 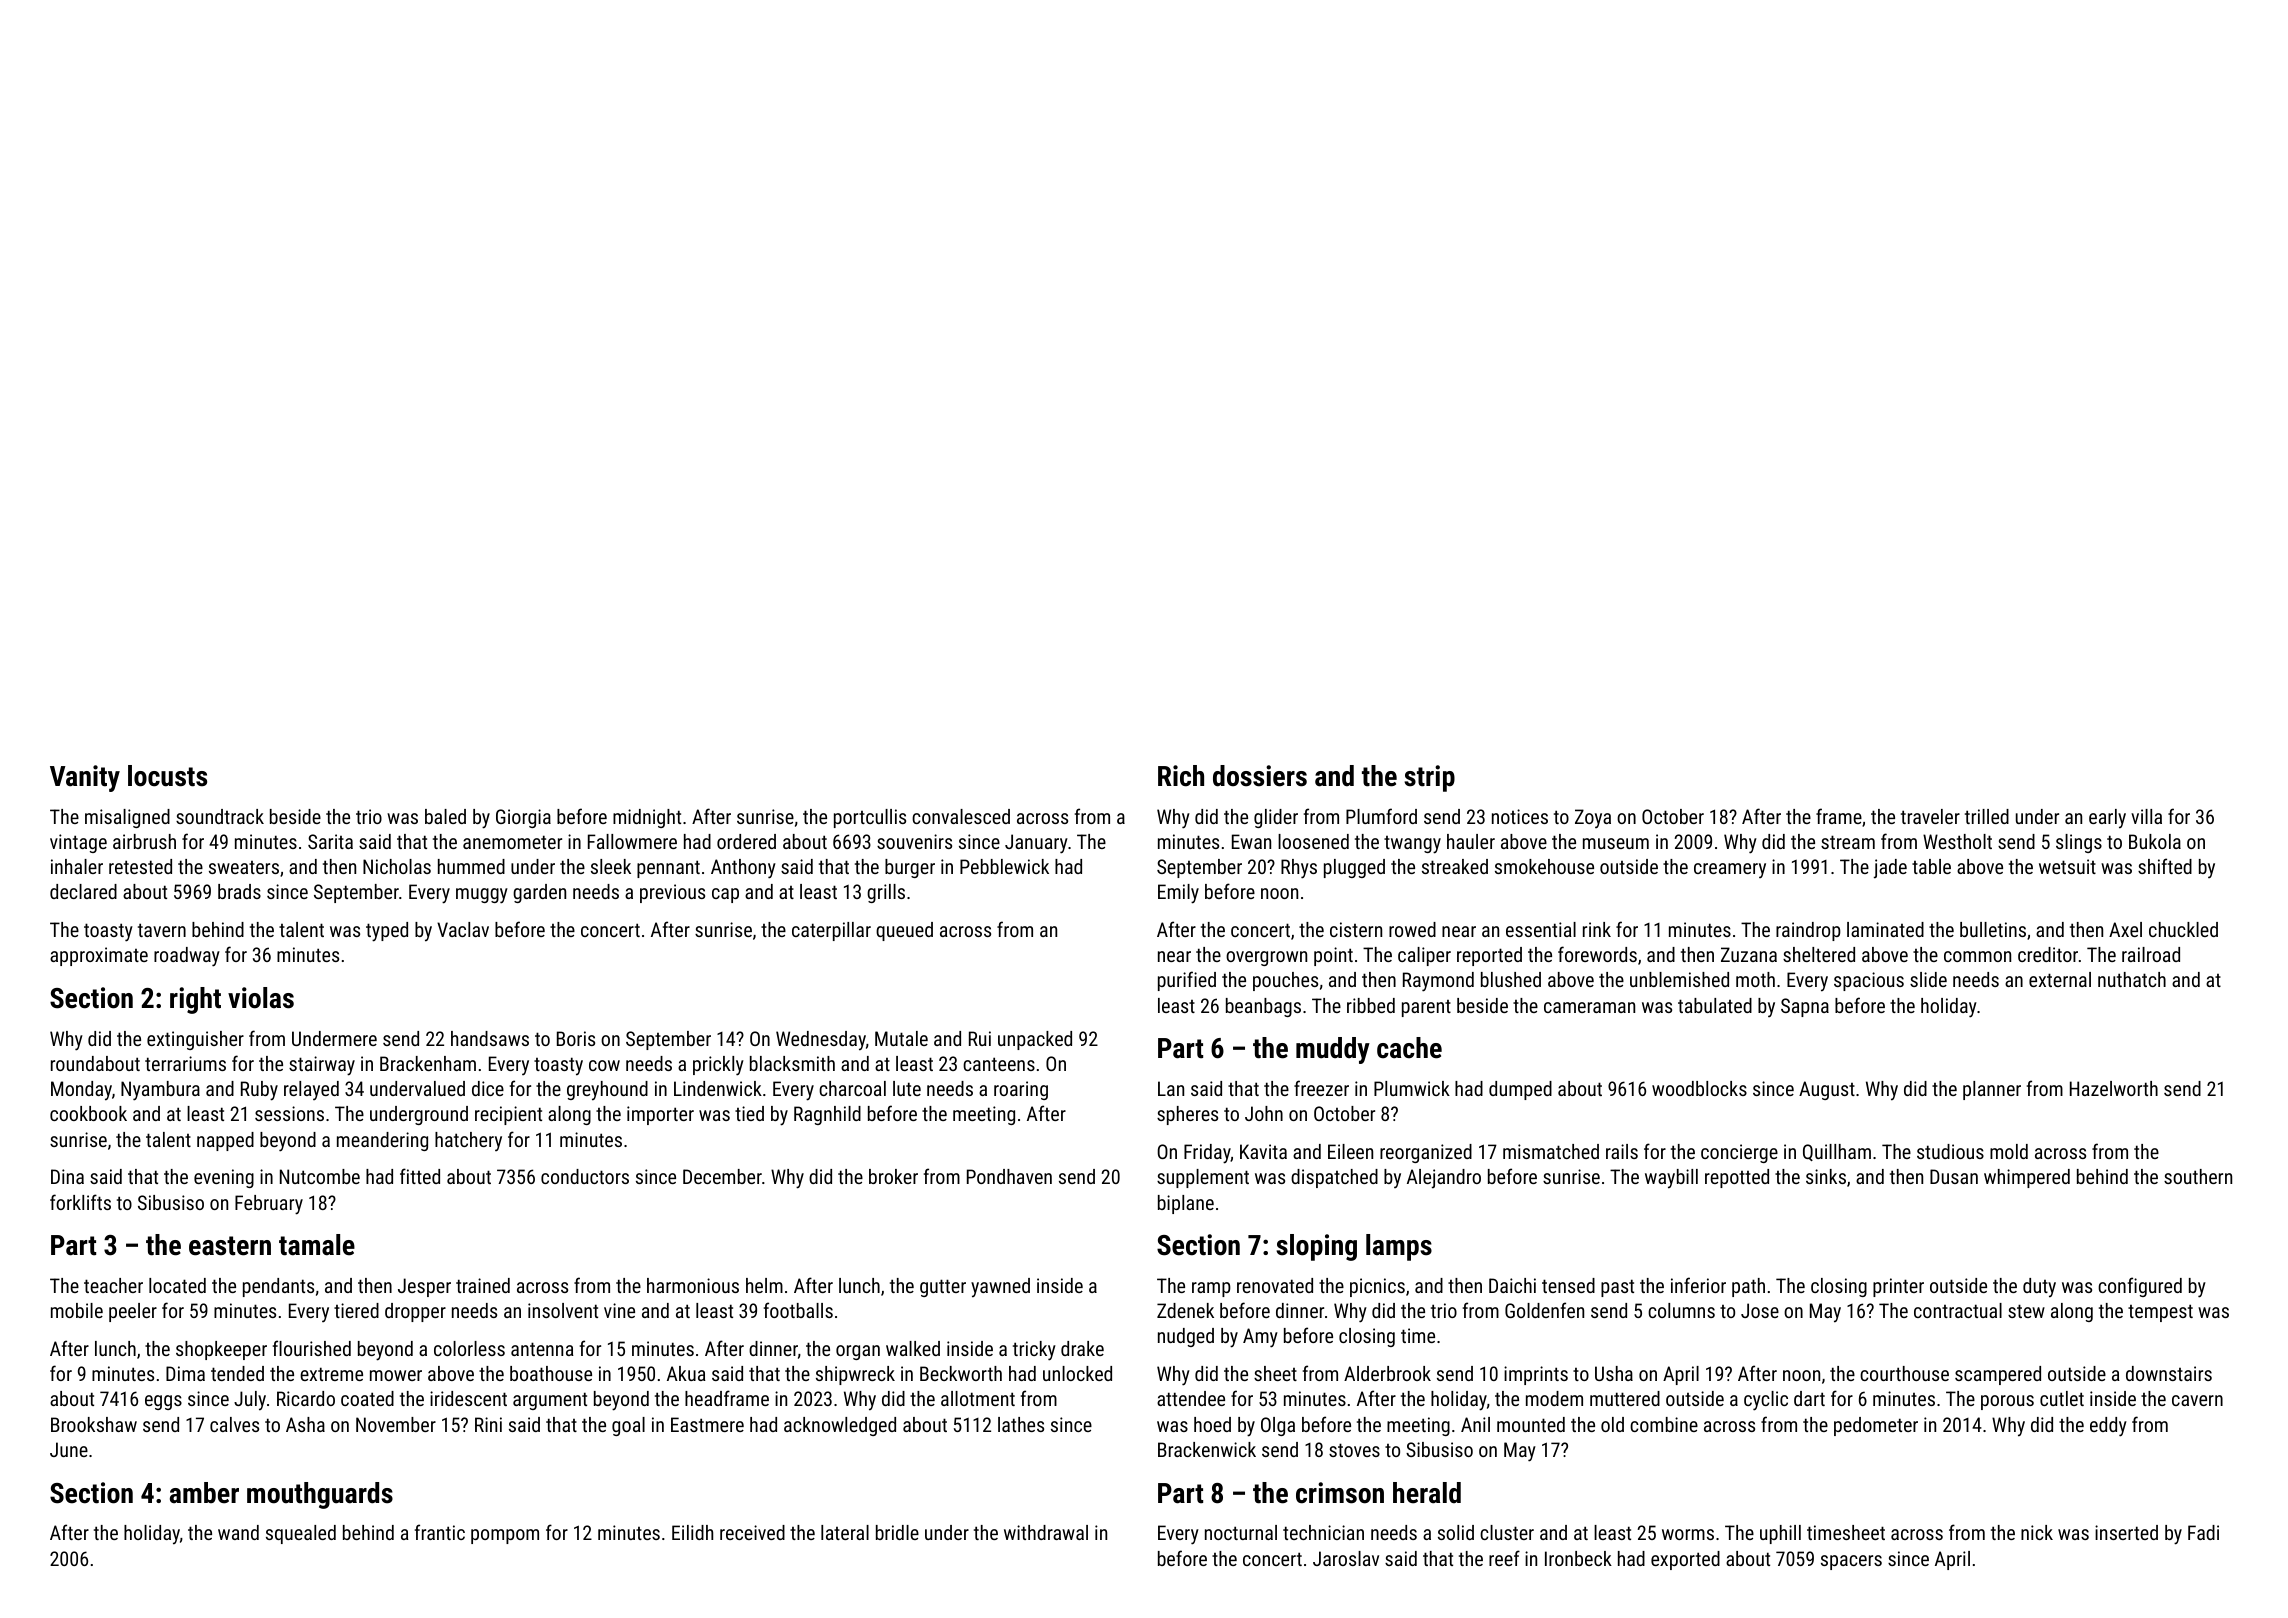 What do you see at coordinates (1429, 778) in the screenshot?
I see `strip` at bounding box center [1429, 778].
